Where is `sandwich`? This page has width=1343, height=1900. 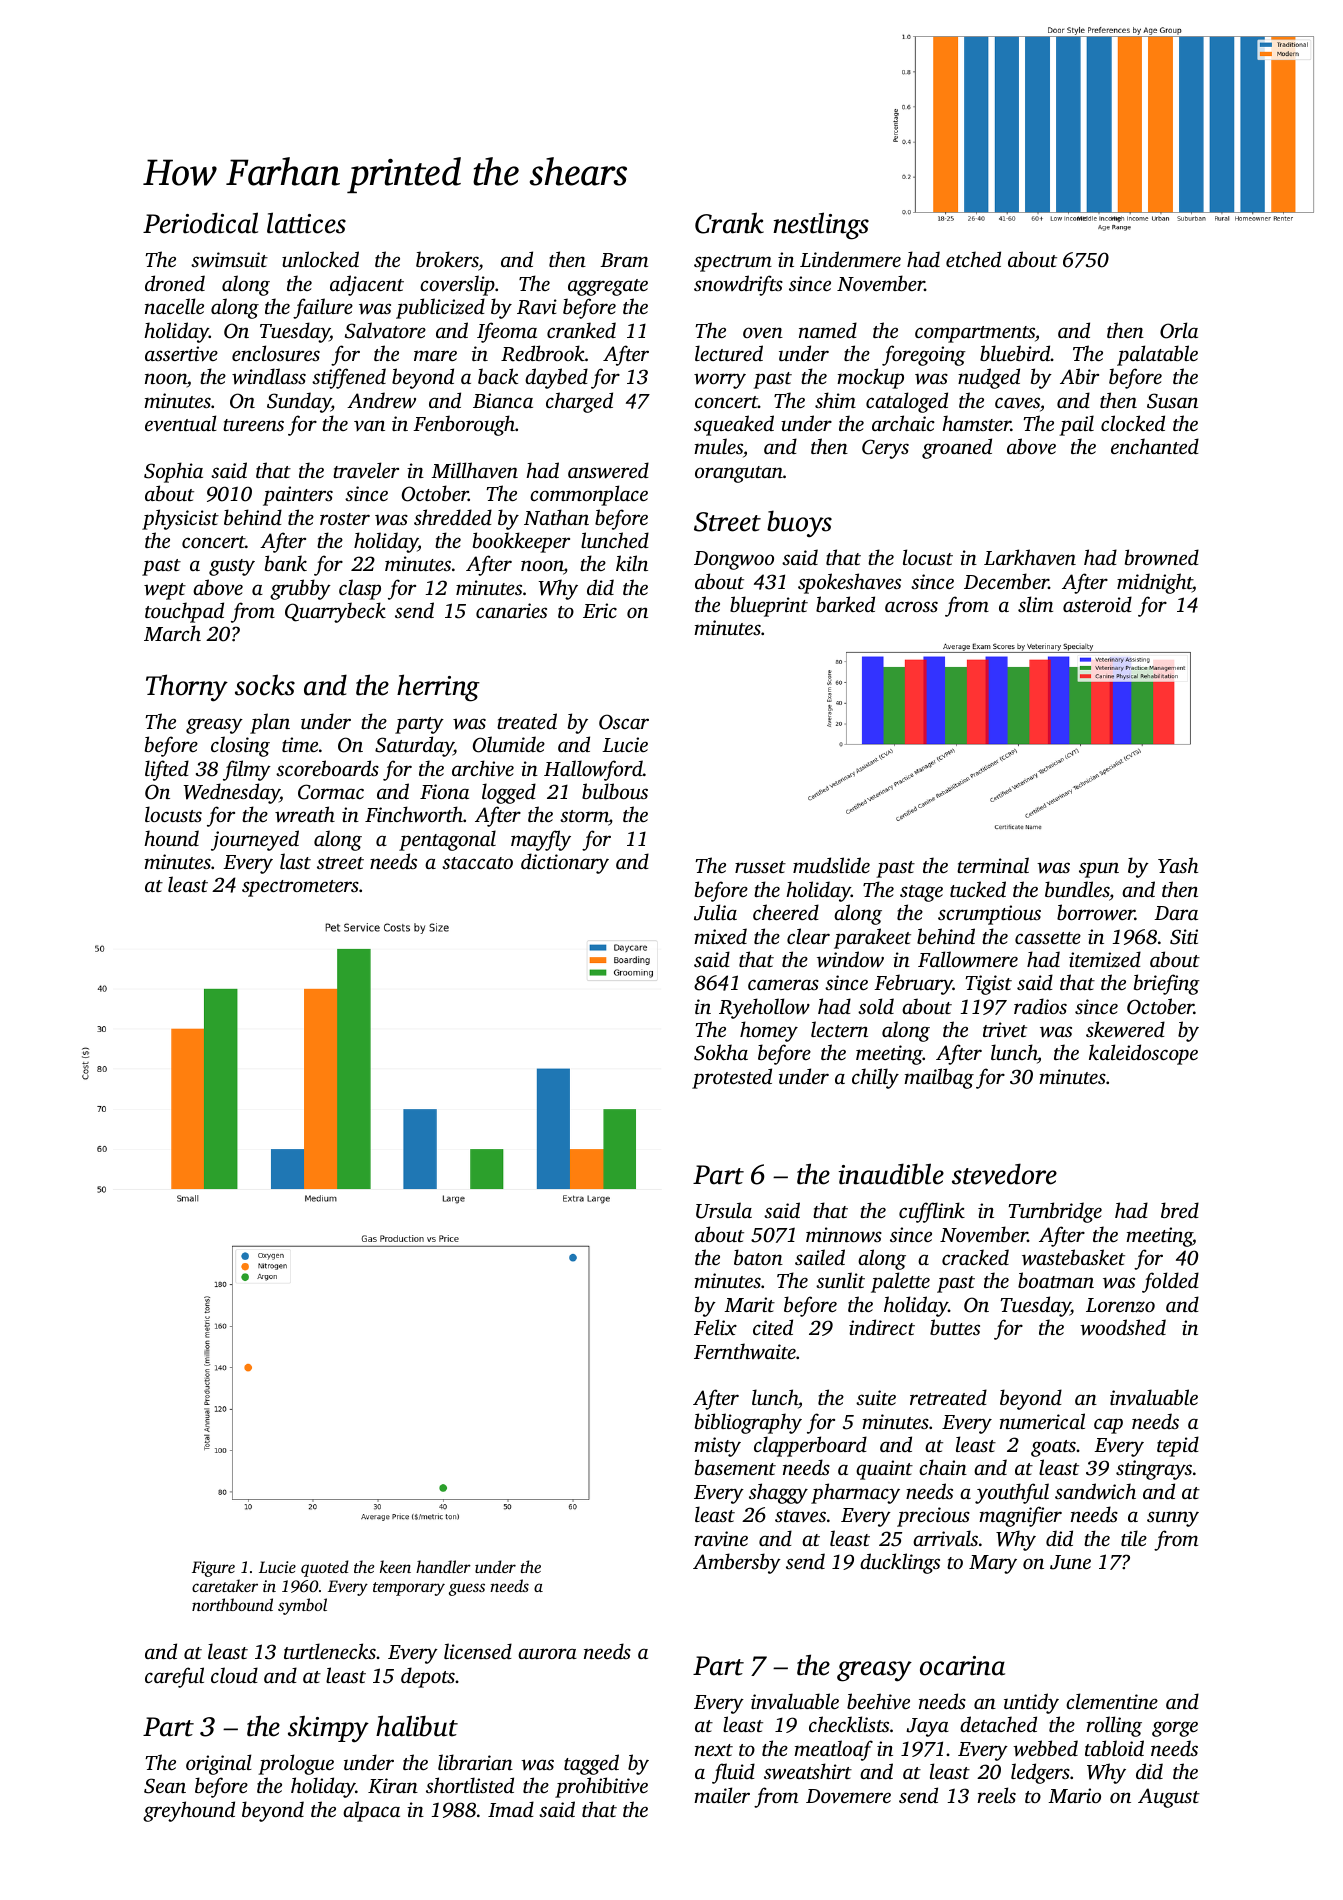 sandwich is located at coordinates (1095, 1491).
